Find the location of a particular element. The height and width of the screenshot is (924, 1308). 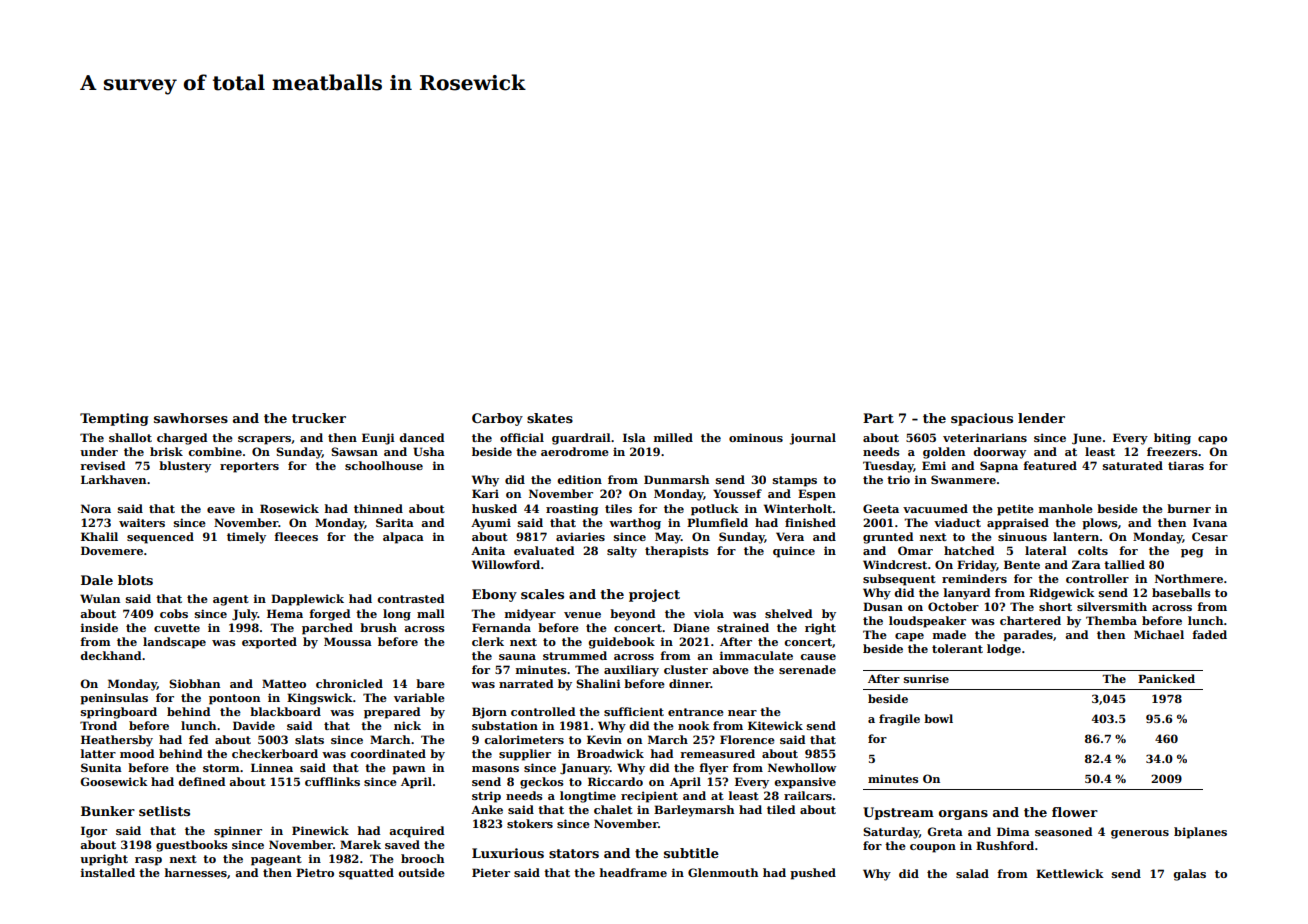

venue is located at coordinates (582, 615).
